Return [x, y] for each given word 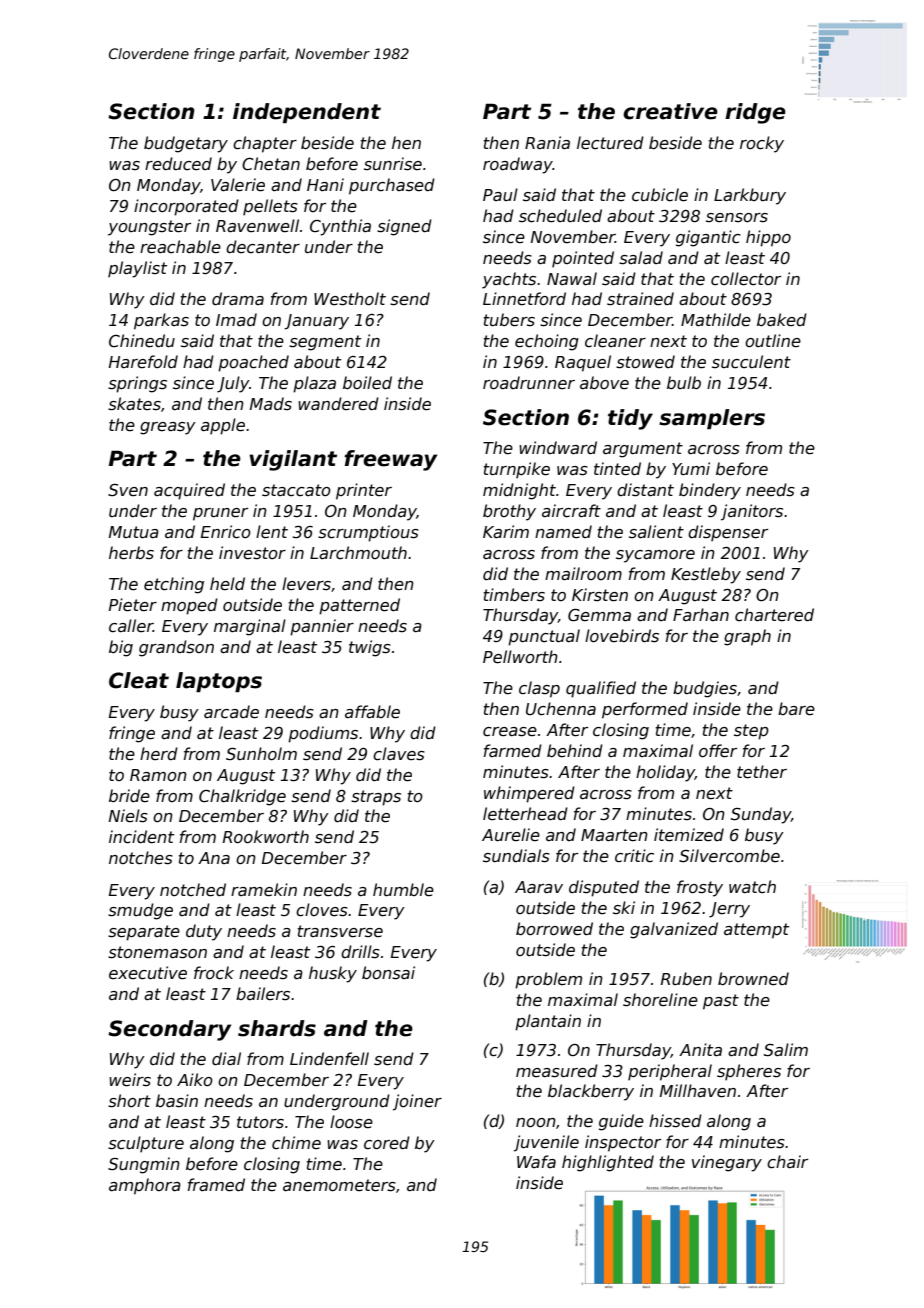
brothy [509, 512]
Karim [506, 531]
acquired [189, 491]
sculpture [146, 1144]
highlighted [608, 1163]
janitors [752, 512]
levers [306, 584]
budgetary [186, 144]
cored [387, 1143]
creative [670, 111]
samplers [712, 419]
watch [752, 886]
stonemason [157, 952]
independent [307, 113]
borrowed [554, 929]
